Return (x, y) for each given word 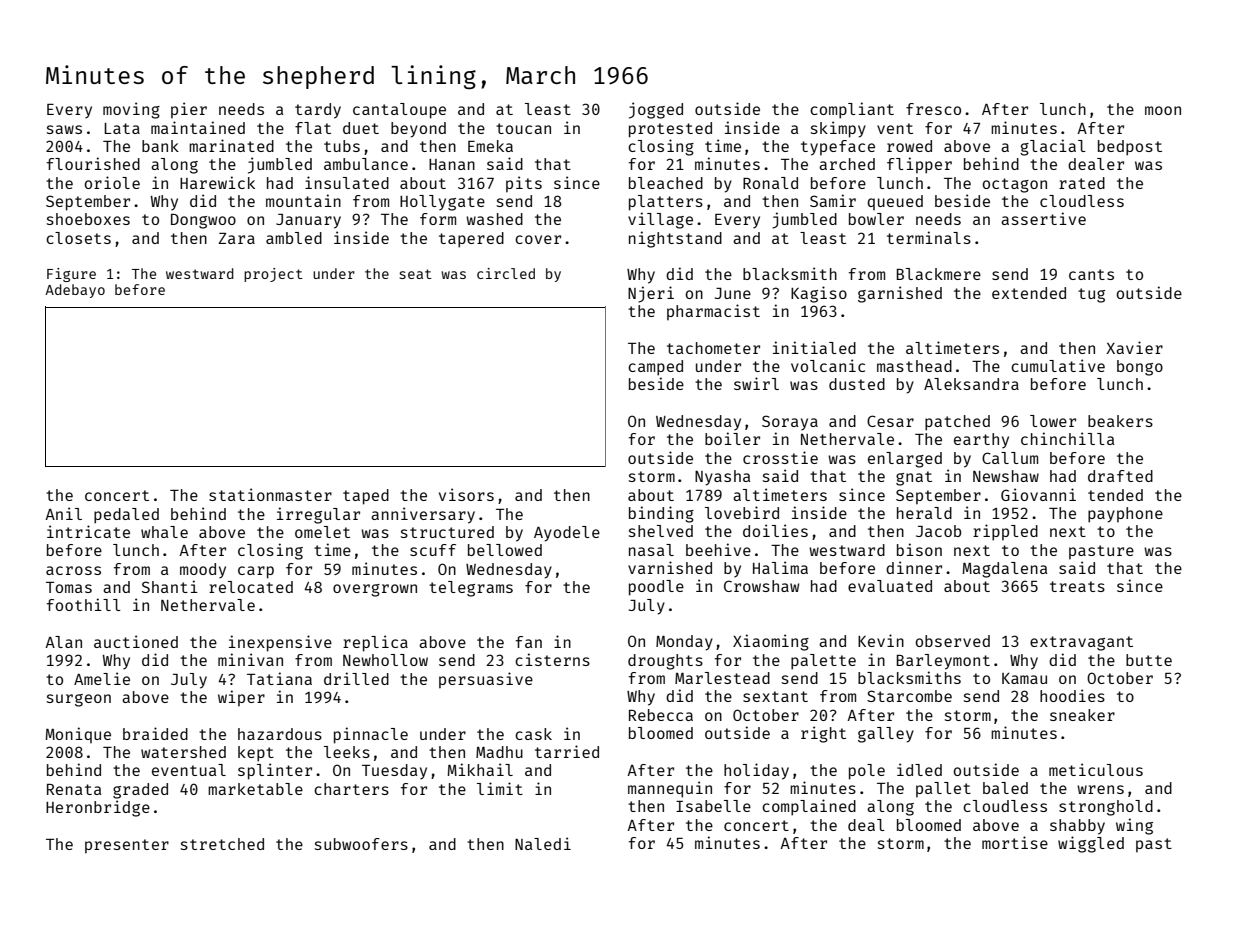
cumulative (1058, 365)
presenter (127, 846)
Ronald (770, 183)
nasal (651, 550)
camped (655, 368)
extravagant (1081, 643)
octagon (1015, 185)
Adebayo (75, 291)
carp (256, 572)
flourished (93, 163)
